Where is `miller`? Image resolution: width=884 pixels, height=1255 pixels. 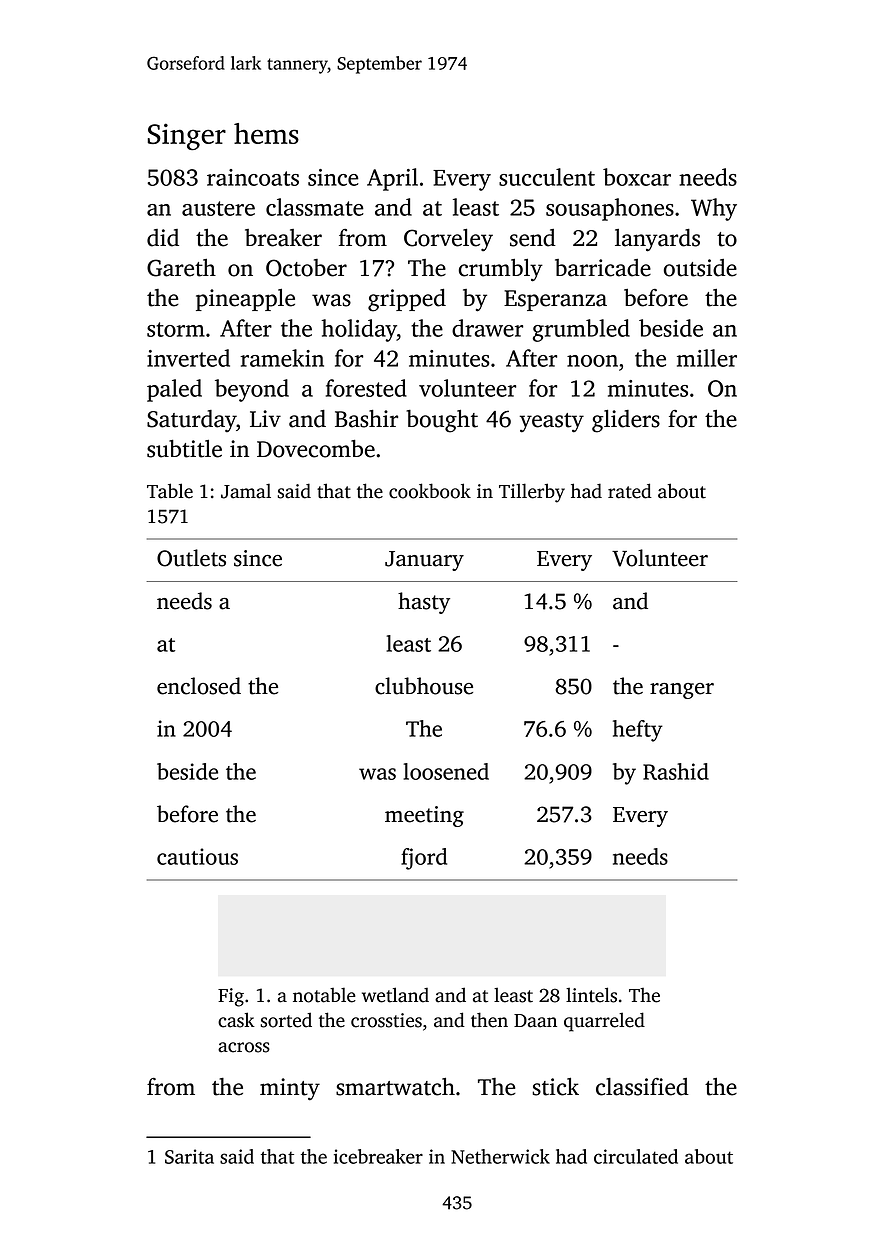 miller is located at coordinates (707, 358).
